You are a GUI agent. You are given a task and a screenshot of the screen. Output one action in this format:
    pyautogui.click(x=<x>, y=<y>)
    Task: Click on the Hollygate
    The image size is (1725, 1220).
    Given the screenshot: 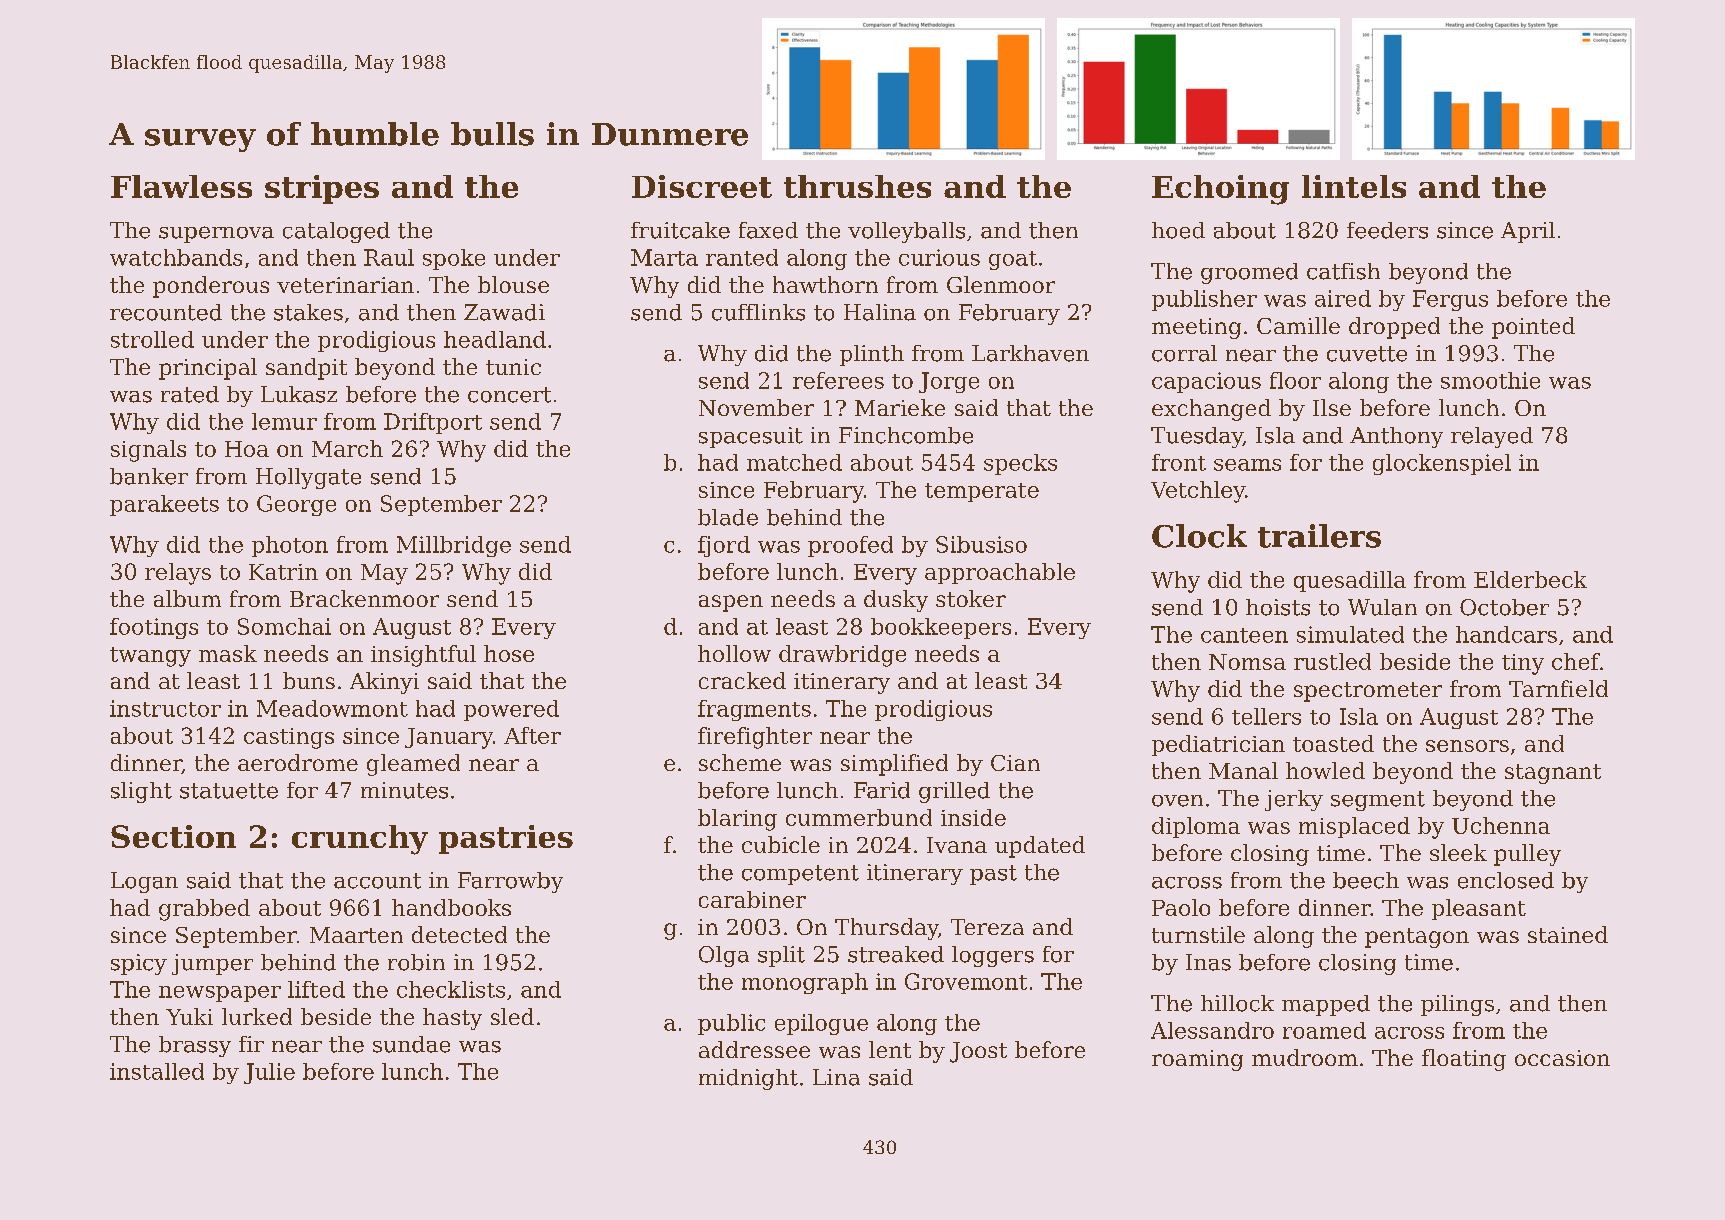 What is the action you would take?
    pyautogui.click(x=308, y=478)
